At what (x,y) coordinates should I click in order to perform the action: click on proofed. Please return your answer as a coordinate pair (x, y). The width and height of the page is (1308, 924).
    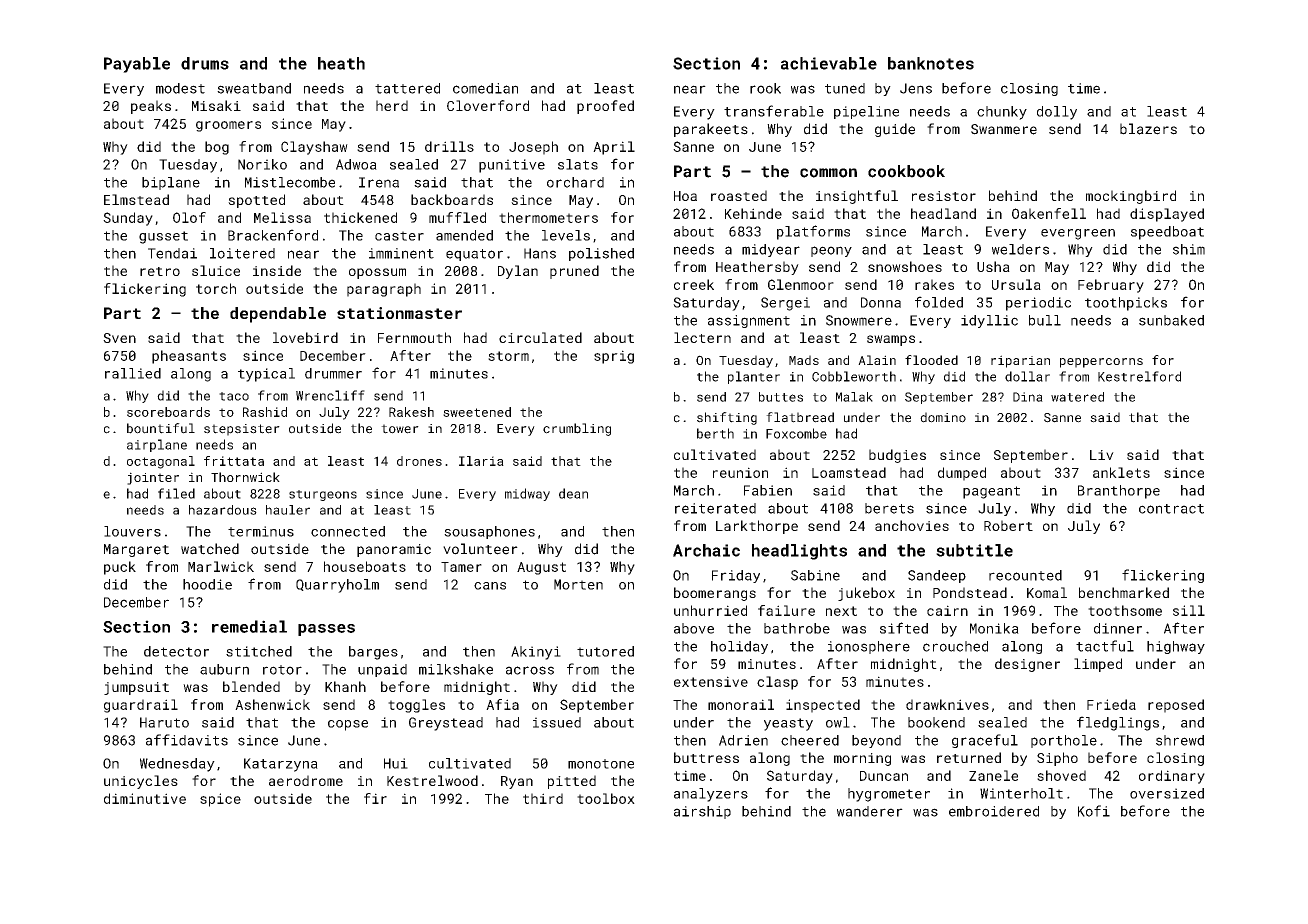
    Looking at the image, I should click on (605, 107).
